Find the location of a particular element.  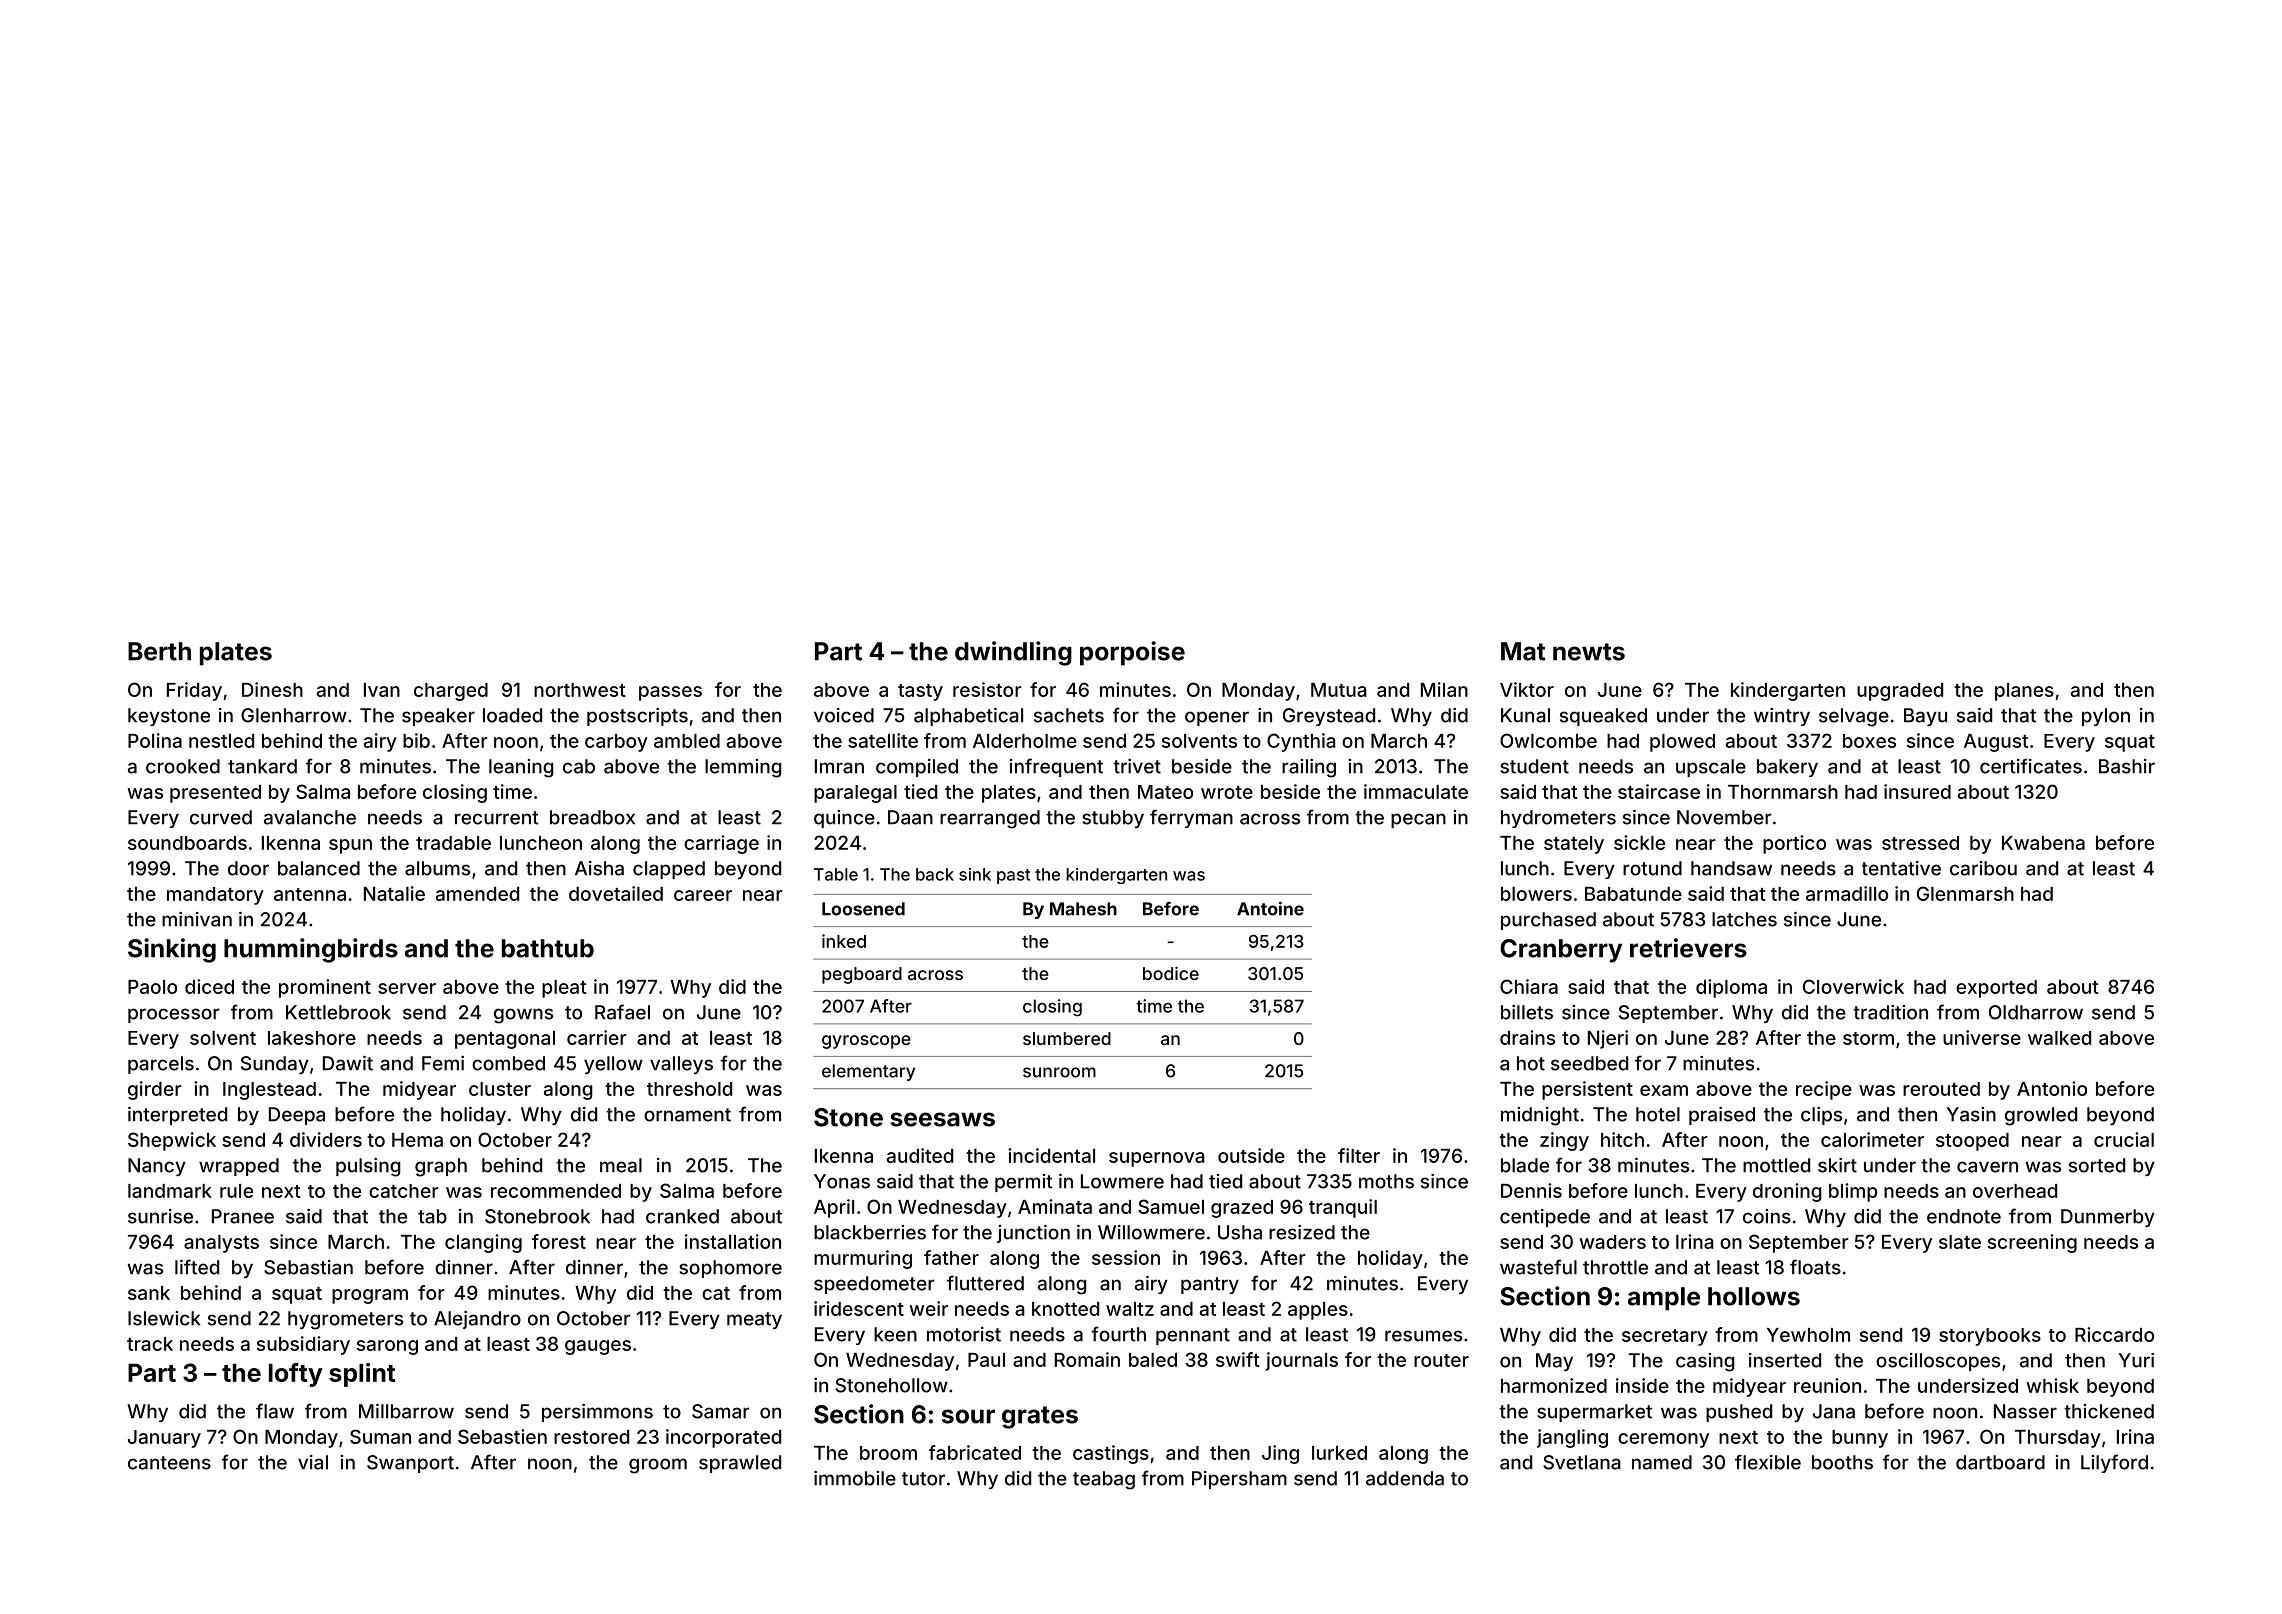

rerouted is located at coordinates (1941, 1089).
